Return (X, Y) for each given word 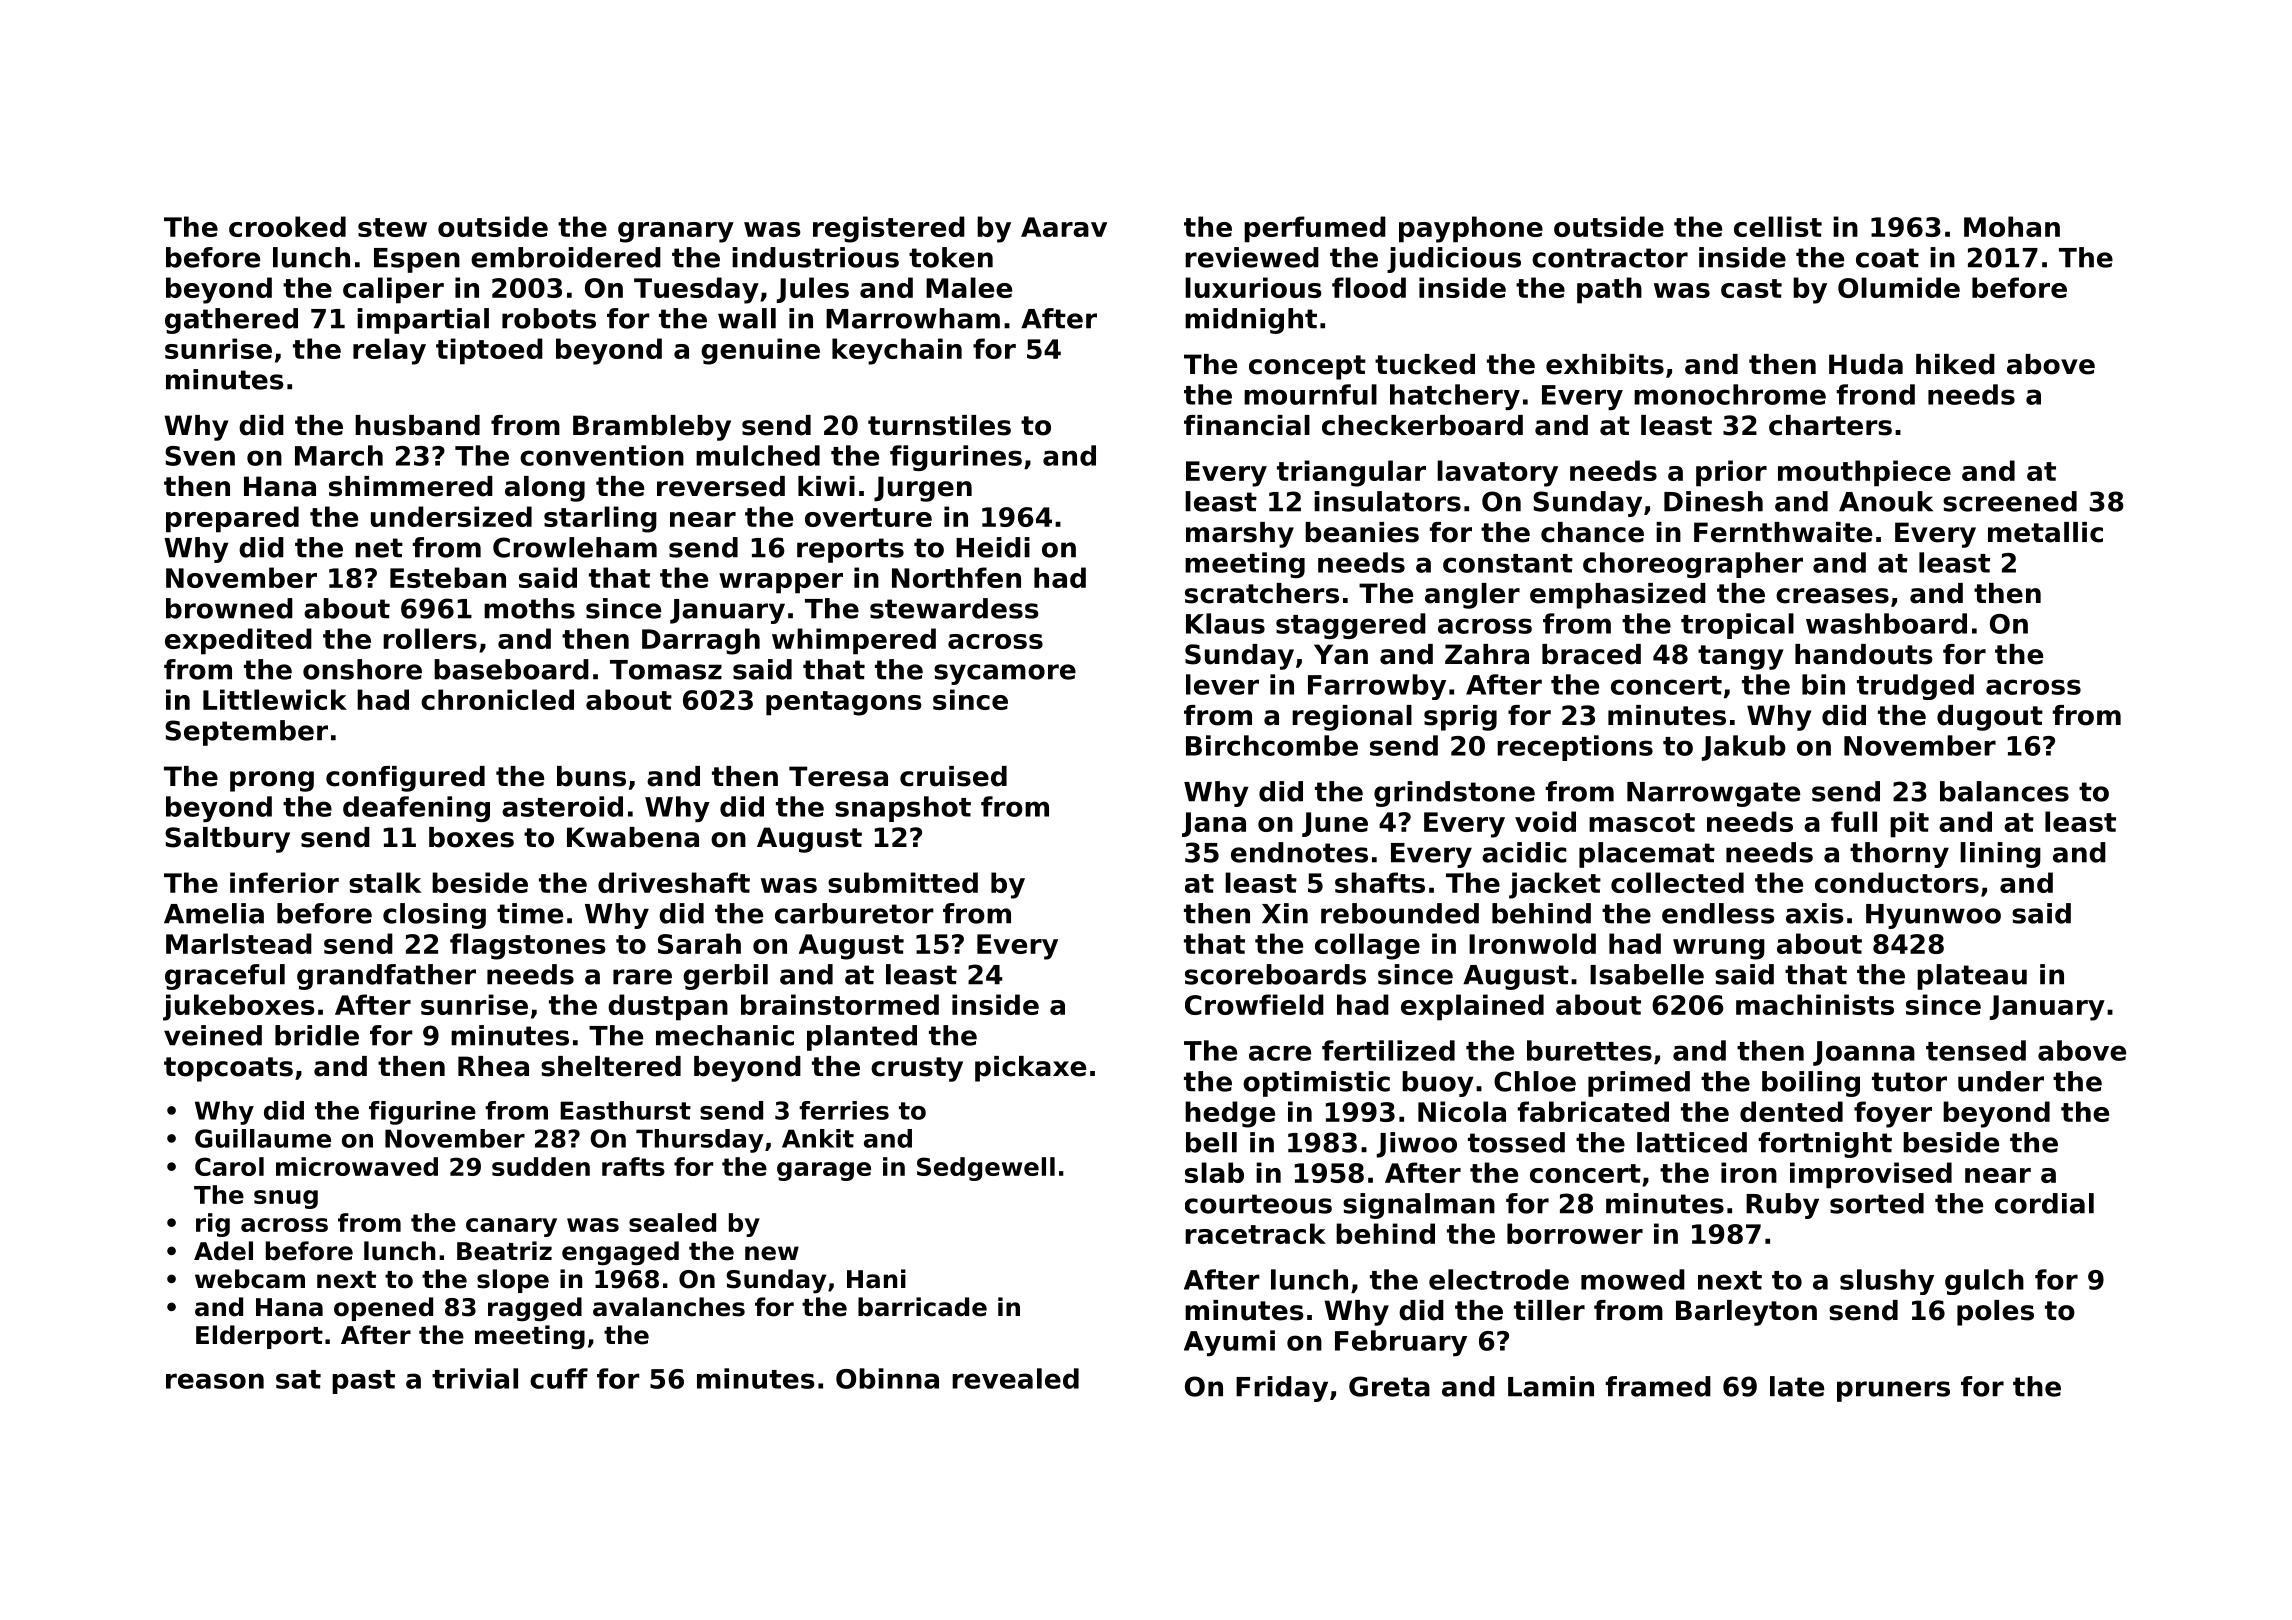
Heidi (993, 547)
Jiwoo (1417, 1145)
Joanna (1864, 1053)
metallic (2045, 532)
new (772, 1253)
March (339, 455)
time (530, 913)
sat (298, 1379)
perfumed (1315, 229)
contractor (1610, 258)
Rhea (493, 1066)
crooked (287, 226)
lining (2000, 855)
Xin (1285, 913)
